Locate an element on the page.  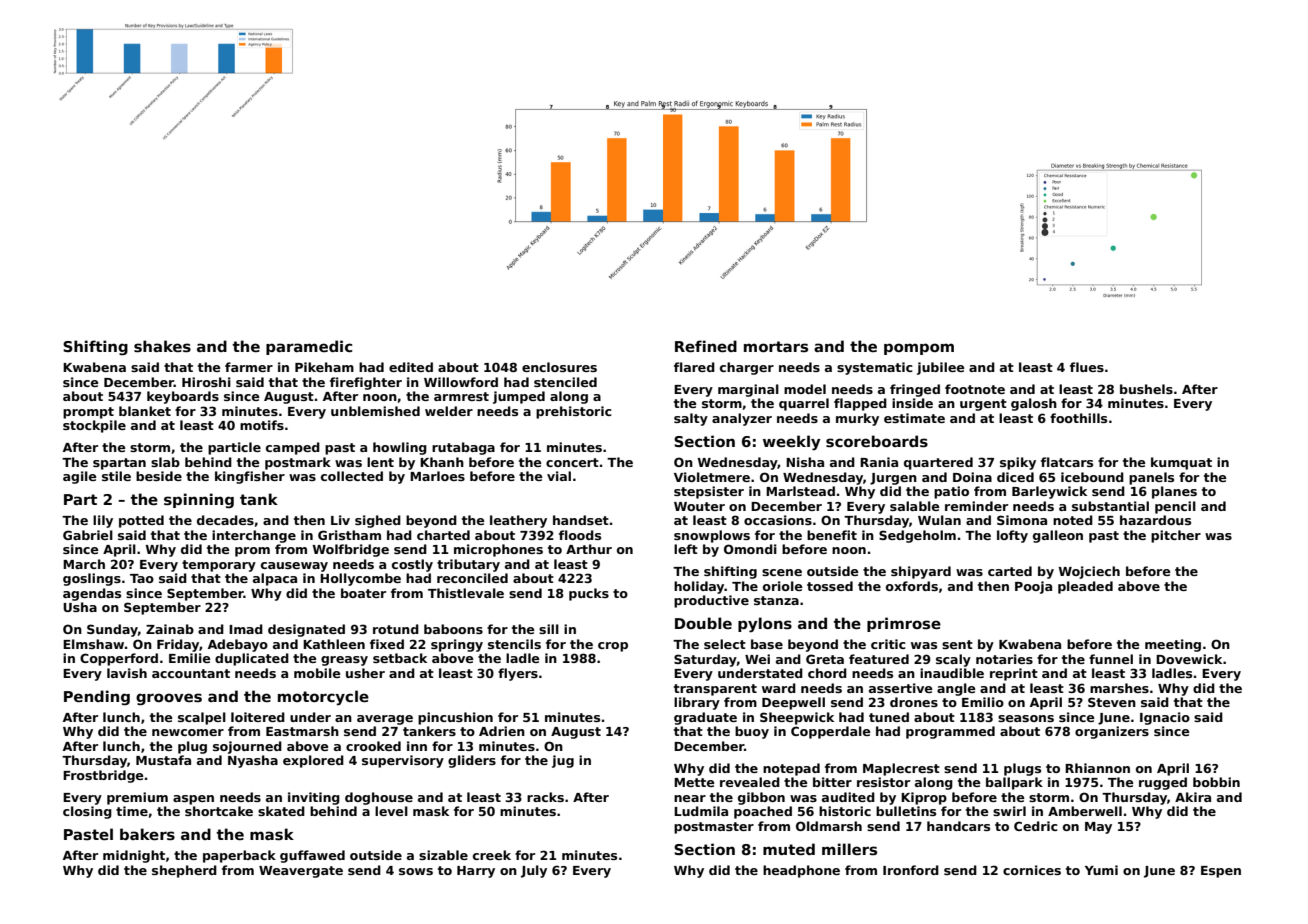
Zainab is located at coordinates (170, 629).
